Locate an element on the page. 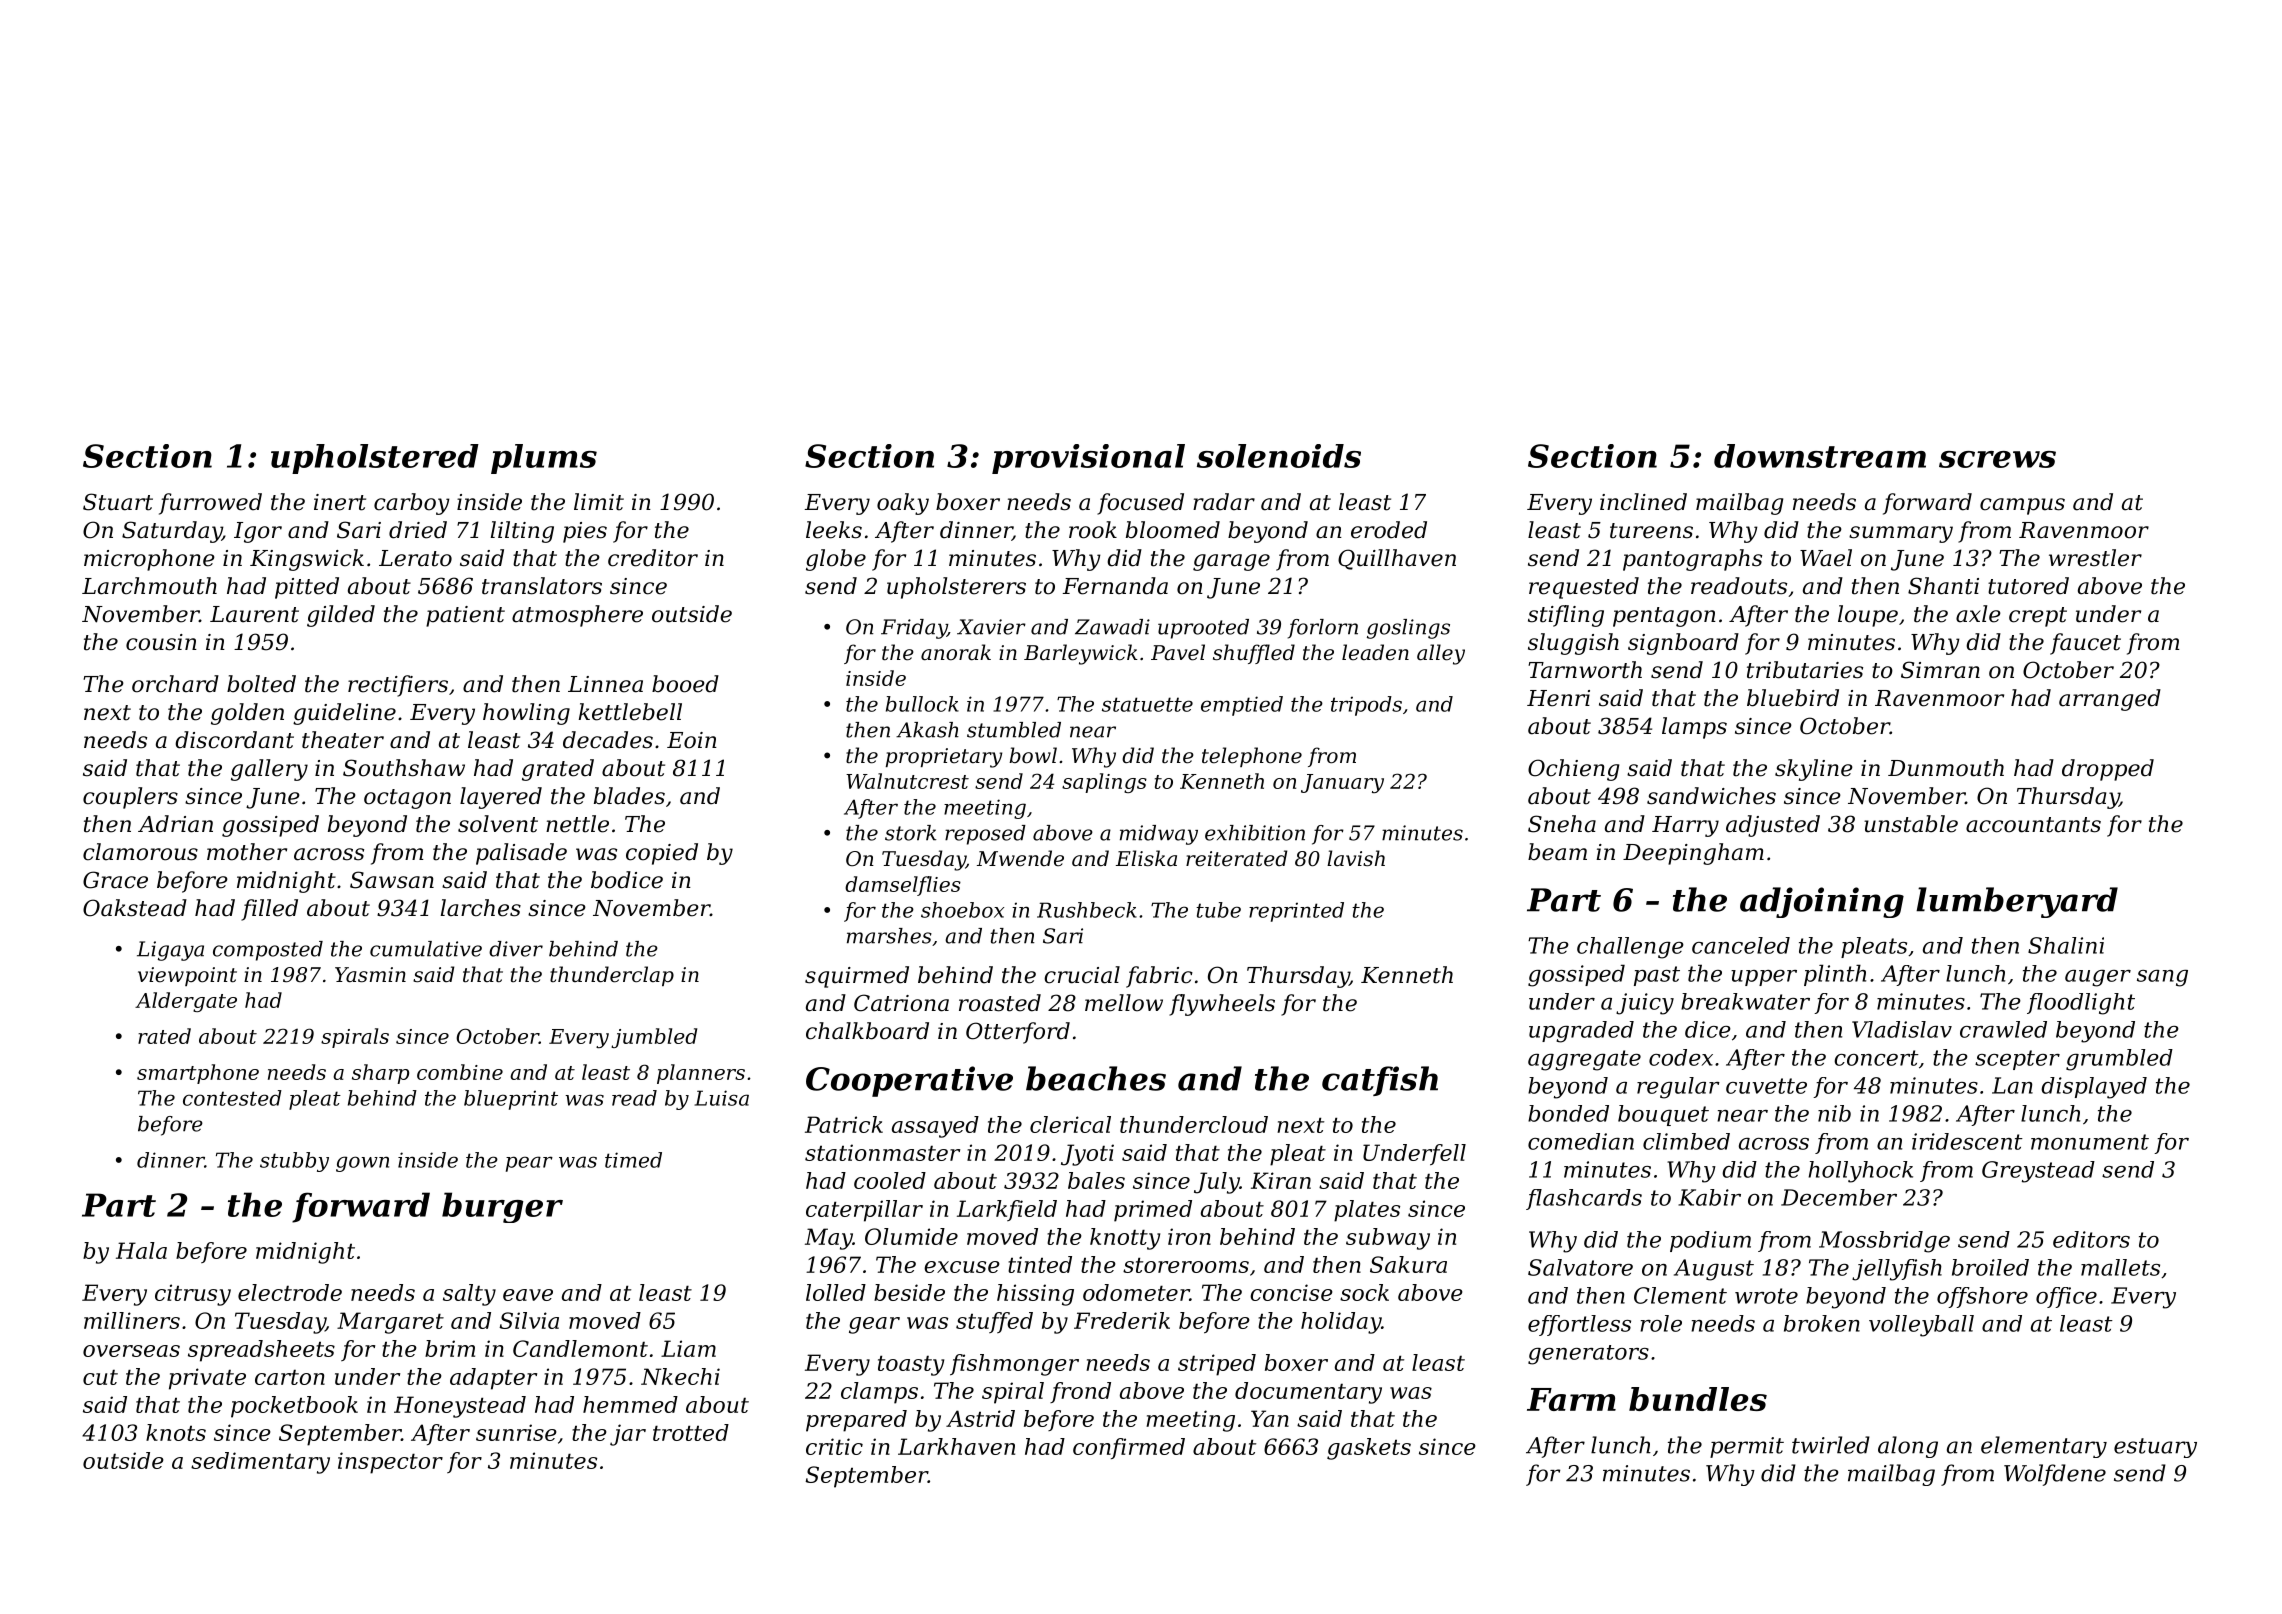 The width and height of the document is (2282, 1614). creditor is located at coordinates (653, 558).
